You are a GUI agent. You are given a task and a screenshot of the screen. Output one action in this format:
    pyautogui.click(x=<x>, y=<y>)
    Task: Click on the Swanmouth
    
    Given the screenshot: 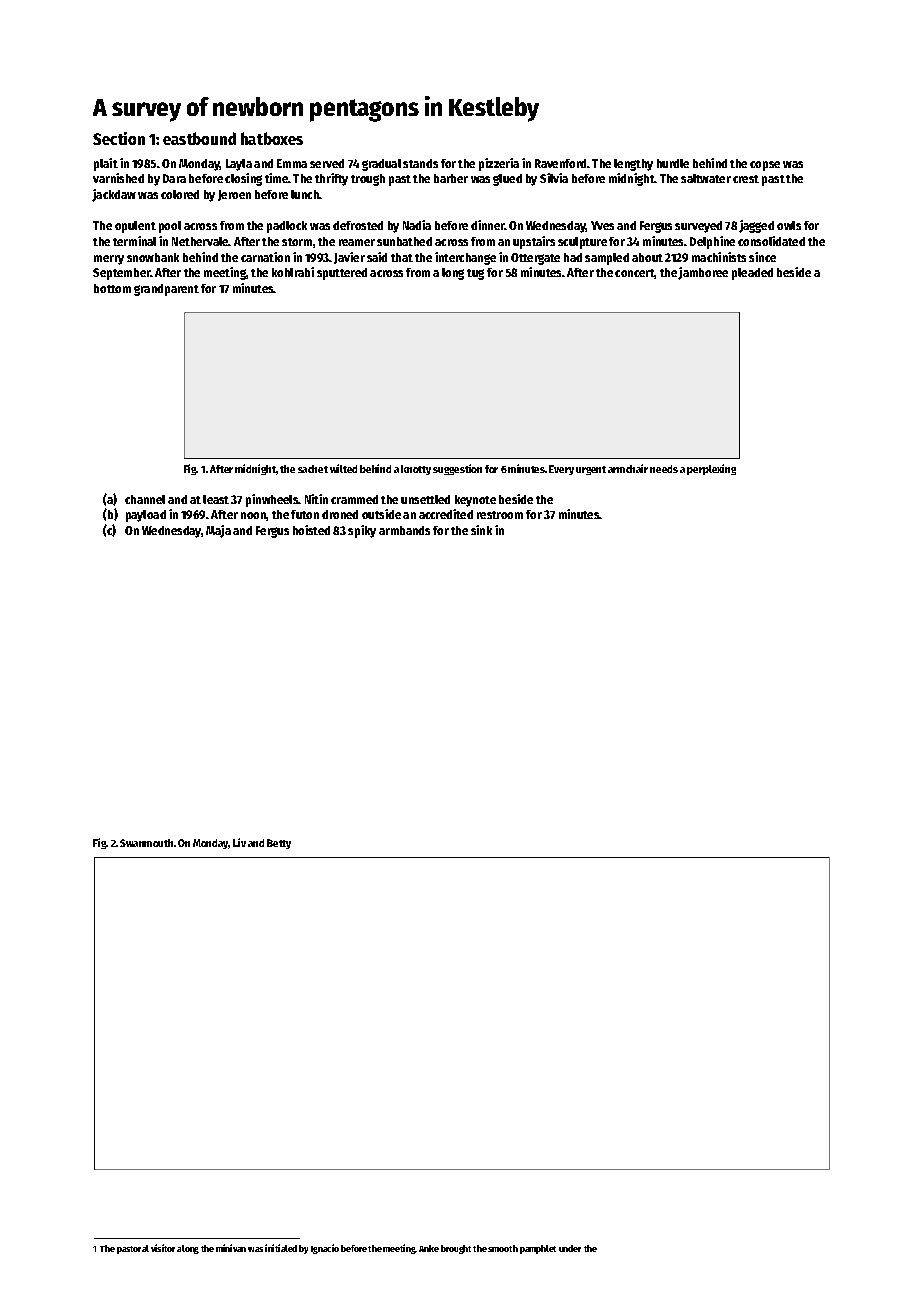 What is the action you would take?
    pyautogui.click(x=146, y=843)
